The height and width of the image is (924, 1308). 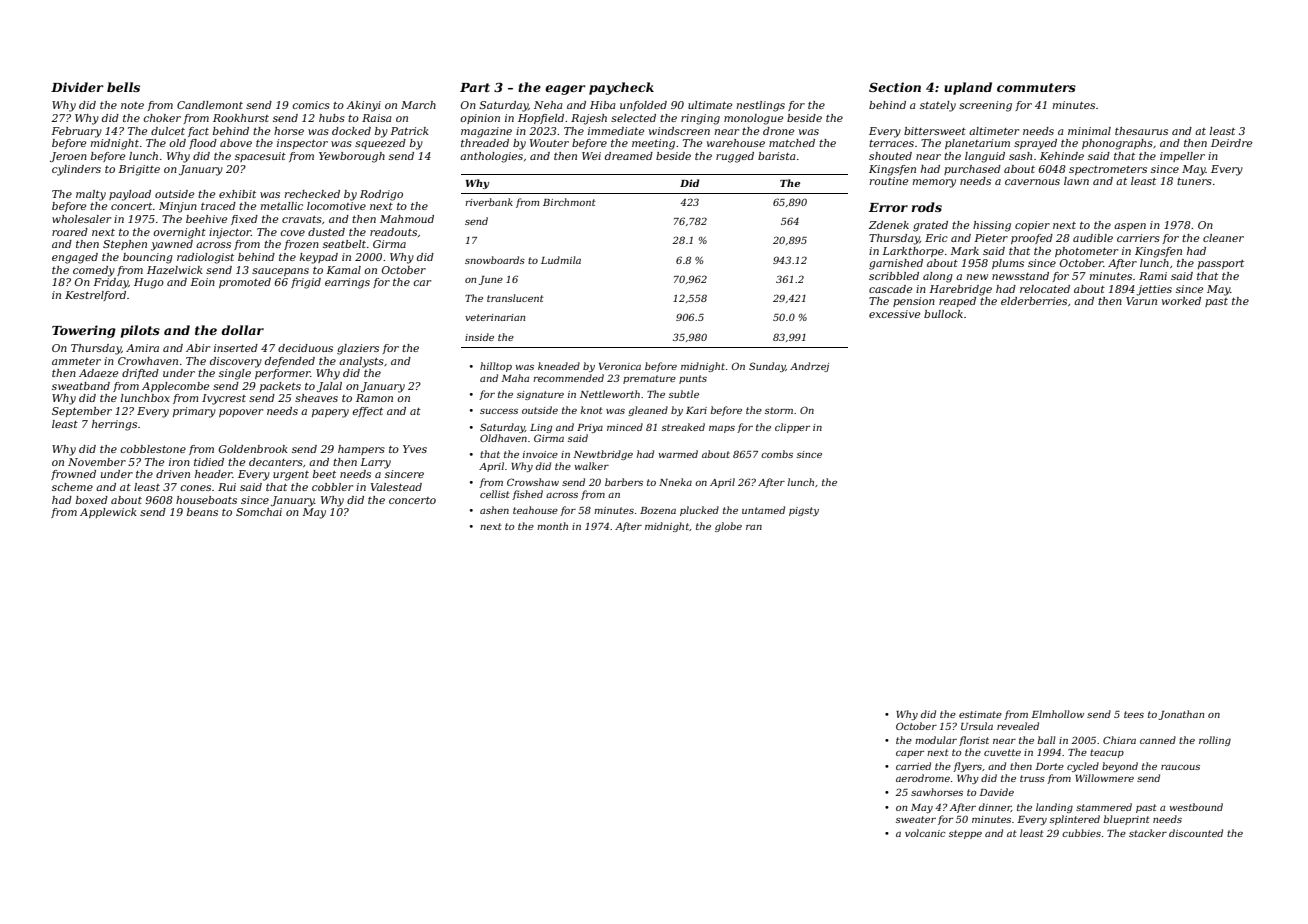 I want to click on steppe, so click(x=965, y=834).
